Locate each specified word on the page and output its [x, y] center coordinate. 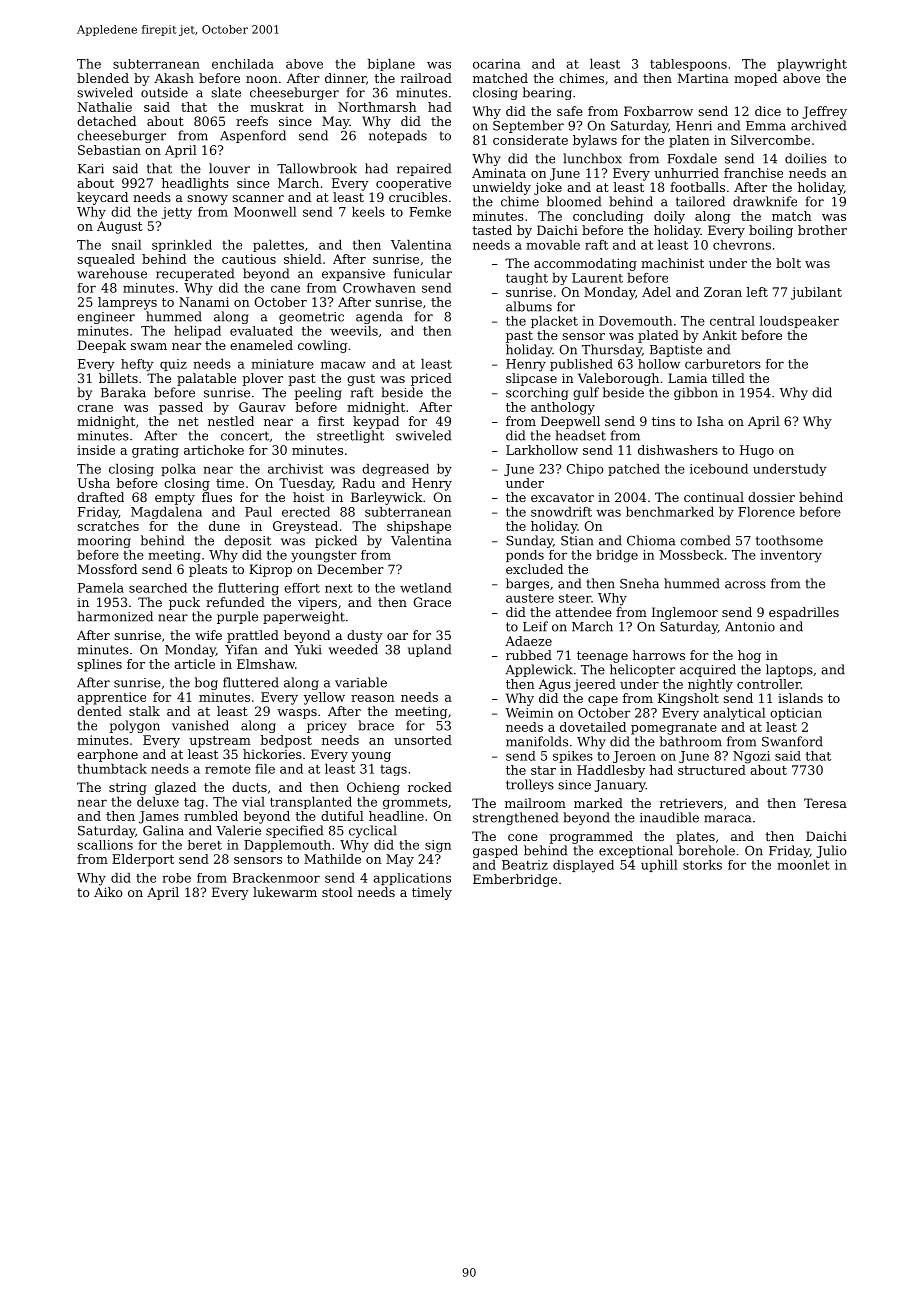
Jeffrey [824, 112]
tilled [728, 378]
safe [570, 111]
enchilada [243, 64]
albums [529, 306]
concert [245, 436]
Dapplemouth [287, 846]
